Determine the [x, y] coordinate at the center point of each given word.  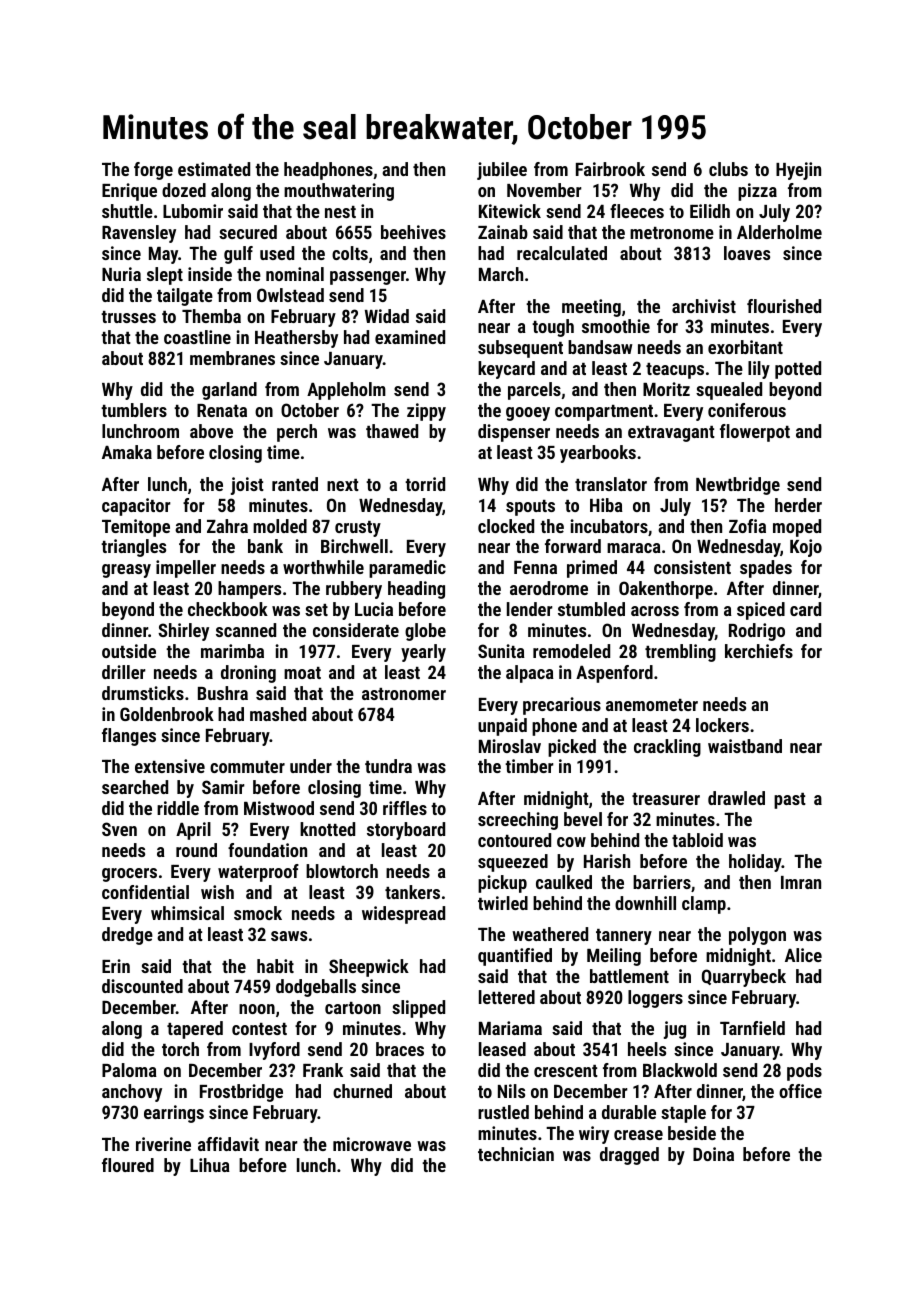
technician [516, 1154]
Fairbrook [610, 169]
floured [128, 1165]
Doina [713, 1154]
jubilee [502, 171]
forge [153, 171]
